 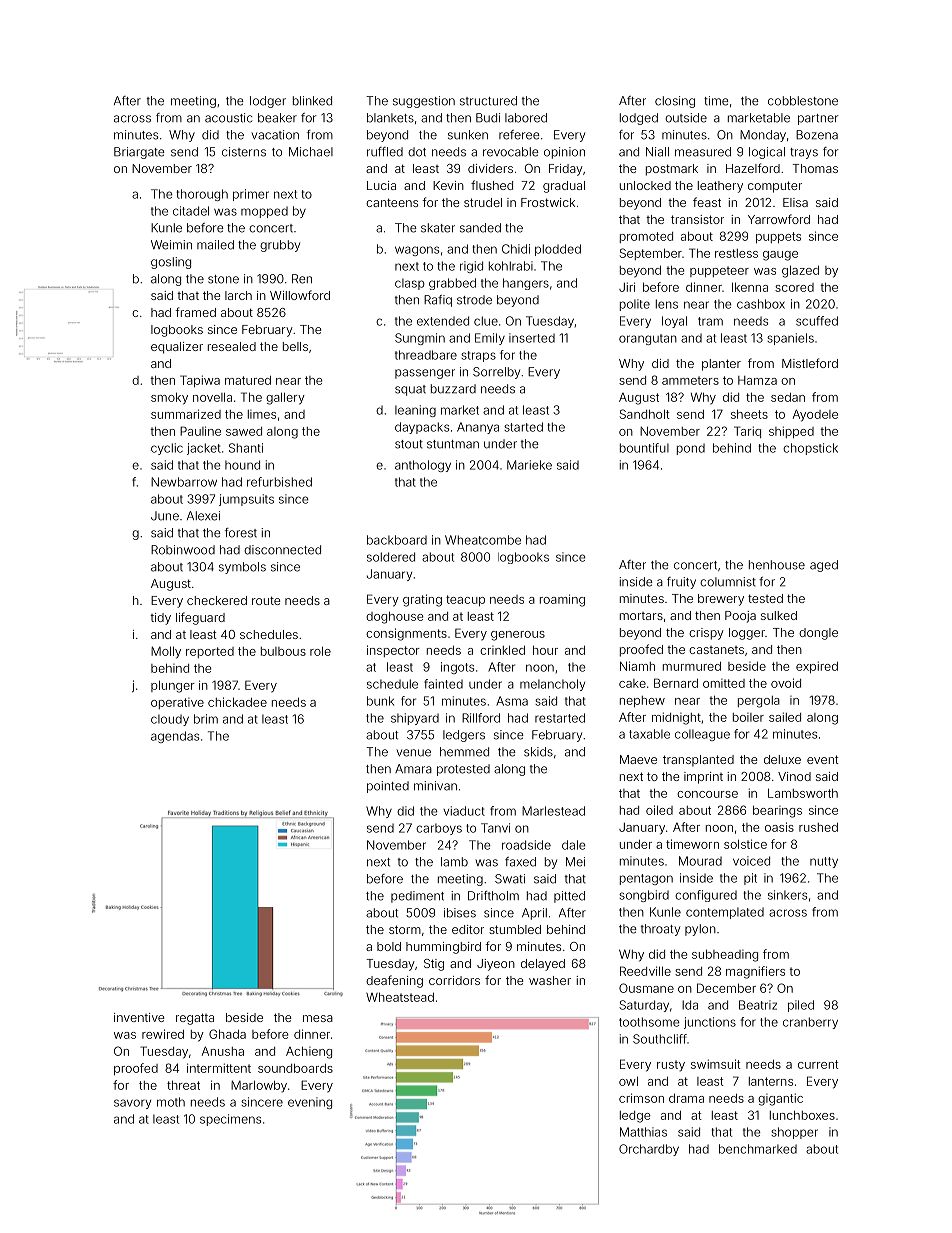 What do you see at coordinates (230, 1120) in the page?
I see `specimens` at bounding box center [230, 1120].
